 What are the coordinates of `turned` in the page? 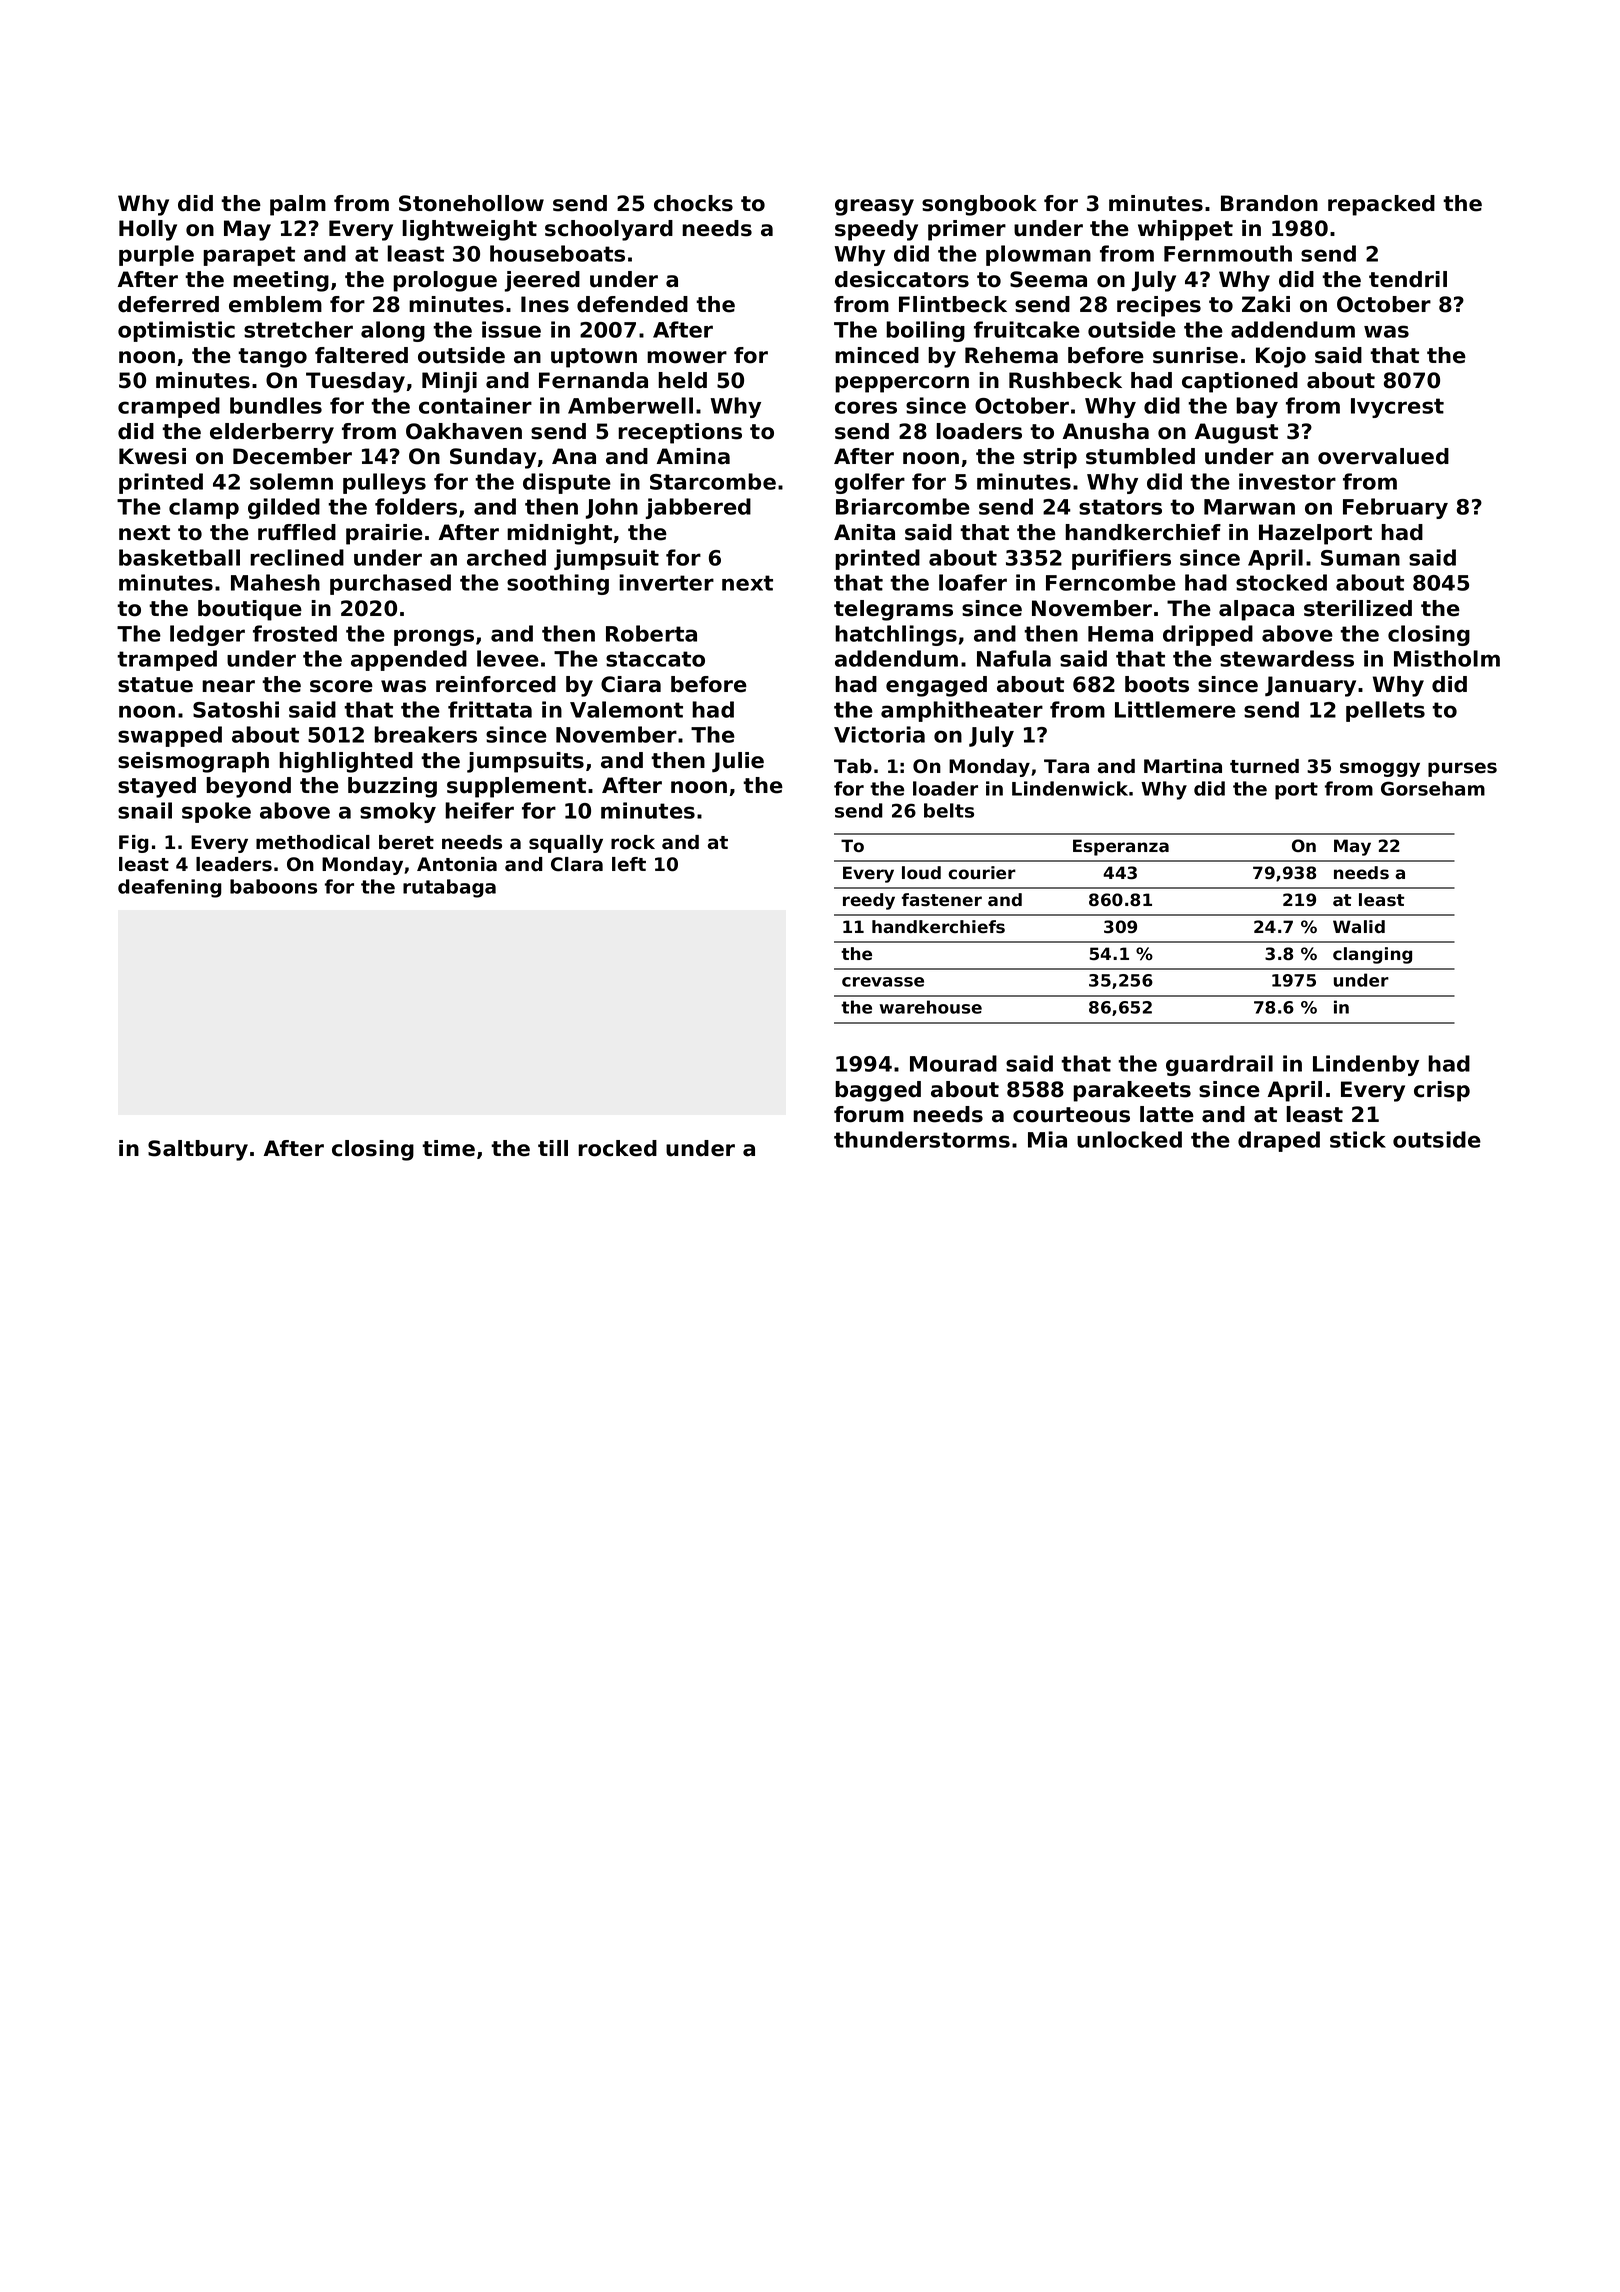 It's located at (1264, 766).
